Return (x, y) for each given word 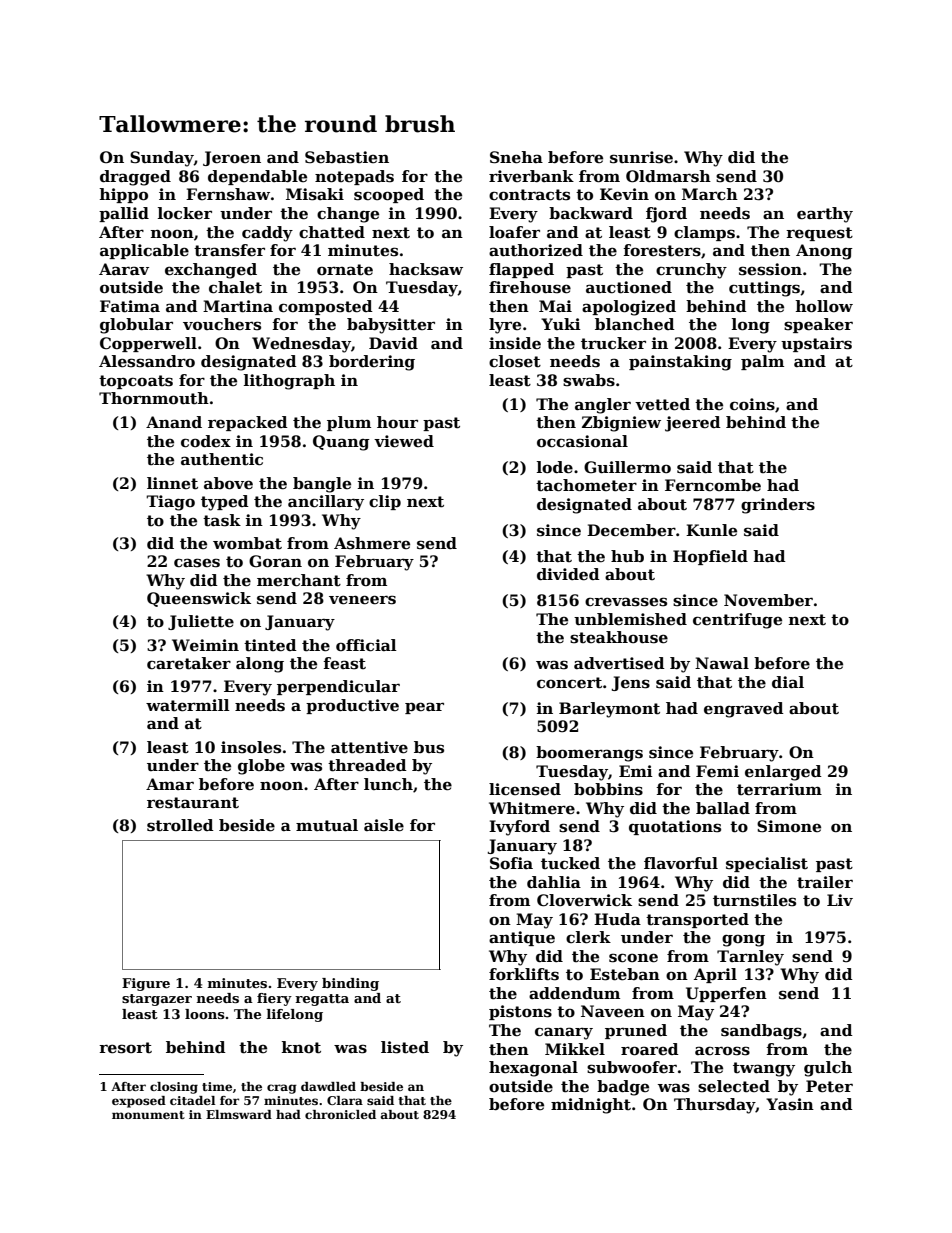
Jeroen (232, 158)
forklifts (524, 974)
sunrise (641, 157)
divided (568, 574)
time (217, 1086)
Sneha (516, 157)
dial (788, 682)
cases (197, 563)
